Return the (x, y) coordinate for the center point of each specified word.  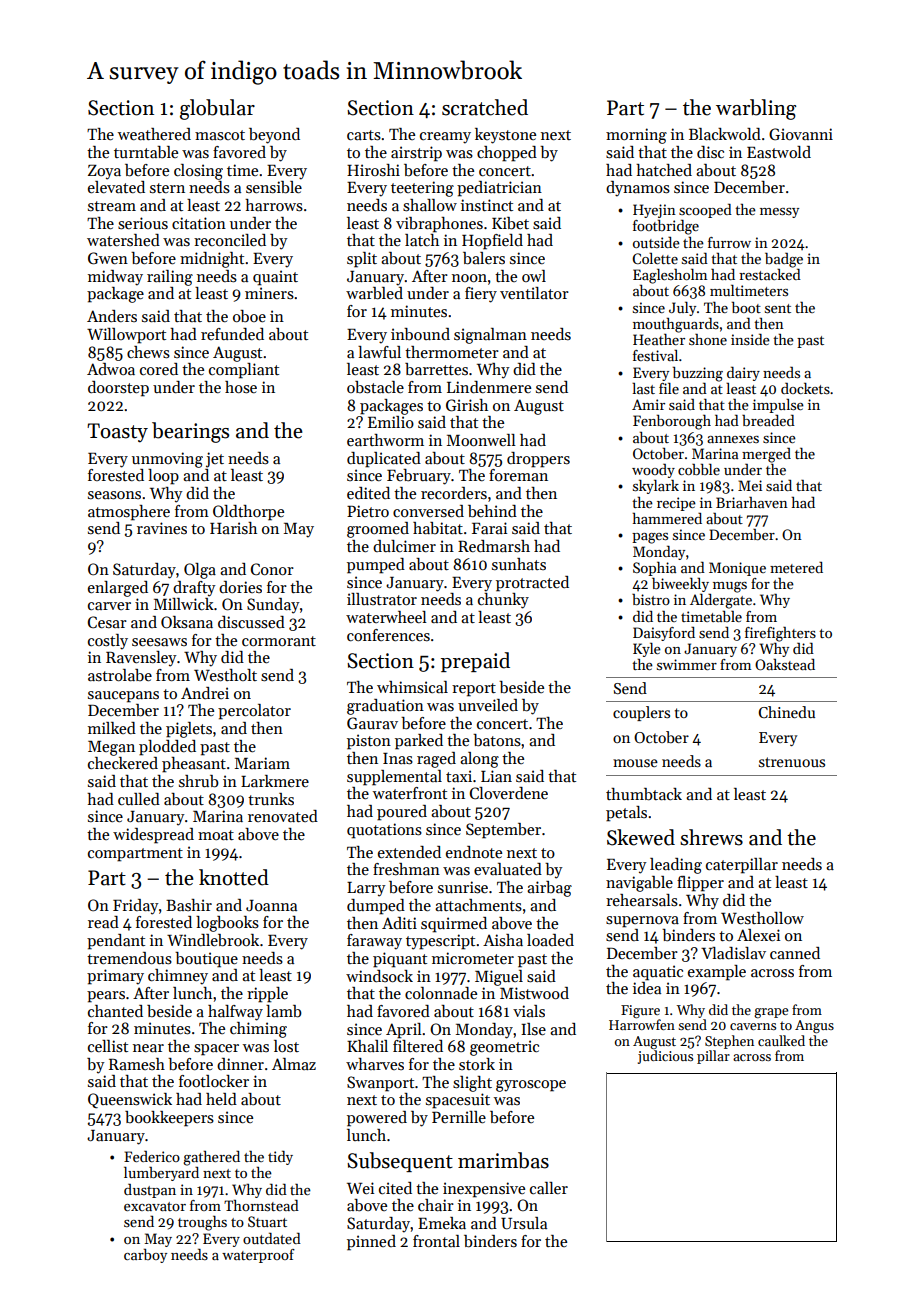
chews (148, 352)
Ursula (524, 1223)
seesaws (159, 642)
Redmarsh (494, 546)
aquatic (658, 973)
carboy (145, 1256)
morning (636, 136)
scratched (485, 107)
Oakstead (785, 664)
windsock (379, 976)
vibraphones (439, 225)
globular (217, 109)
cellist (108, 1046)
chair (436, 1205)
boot (746, 307)
